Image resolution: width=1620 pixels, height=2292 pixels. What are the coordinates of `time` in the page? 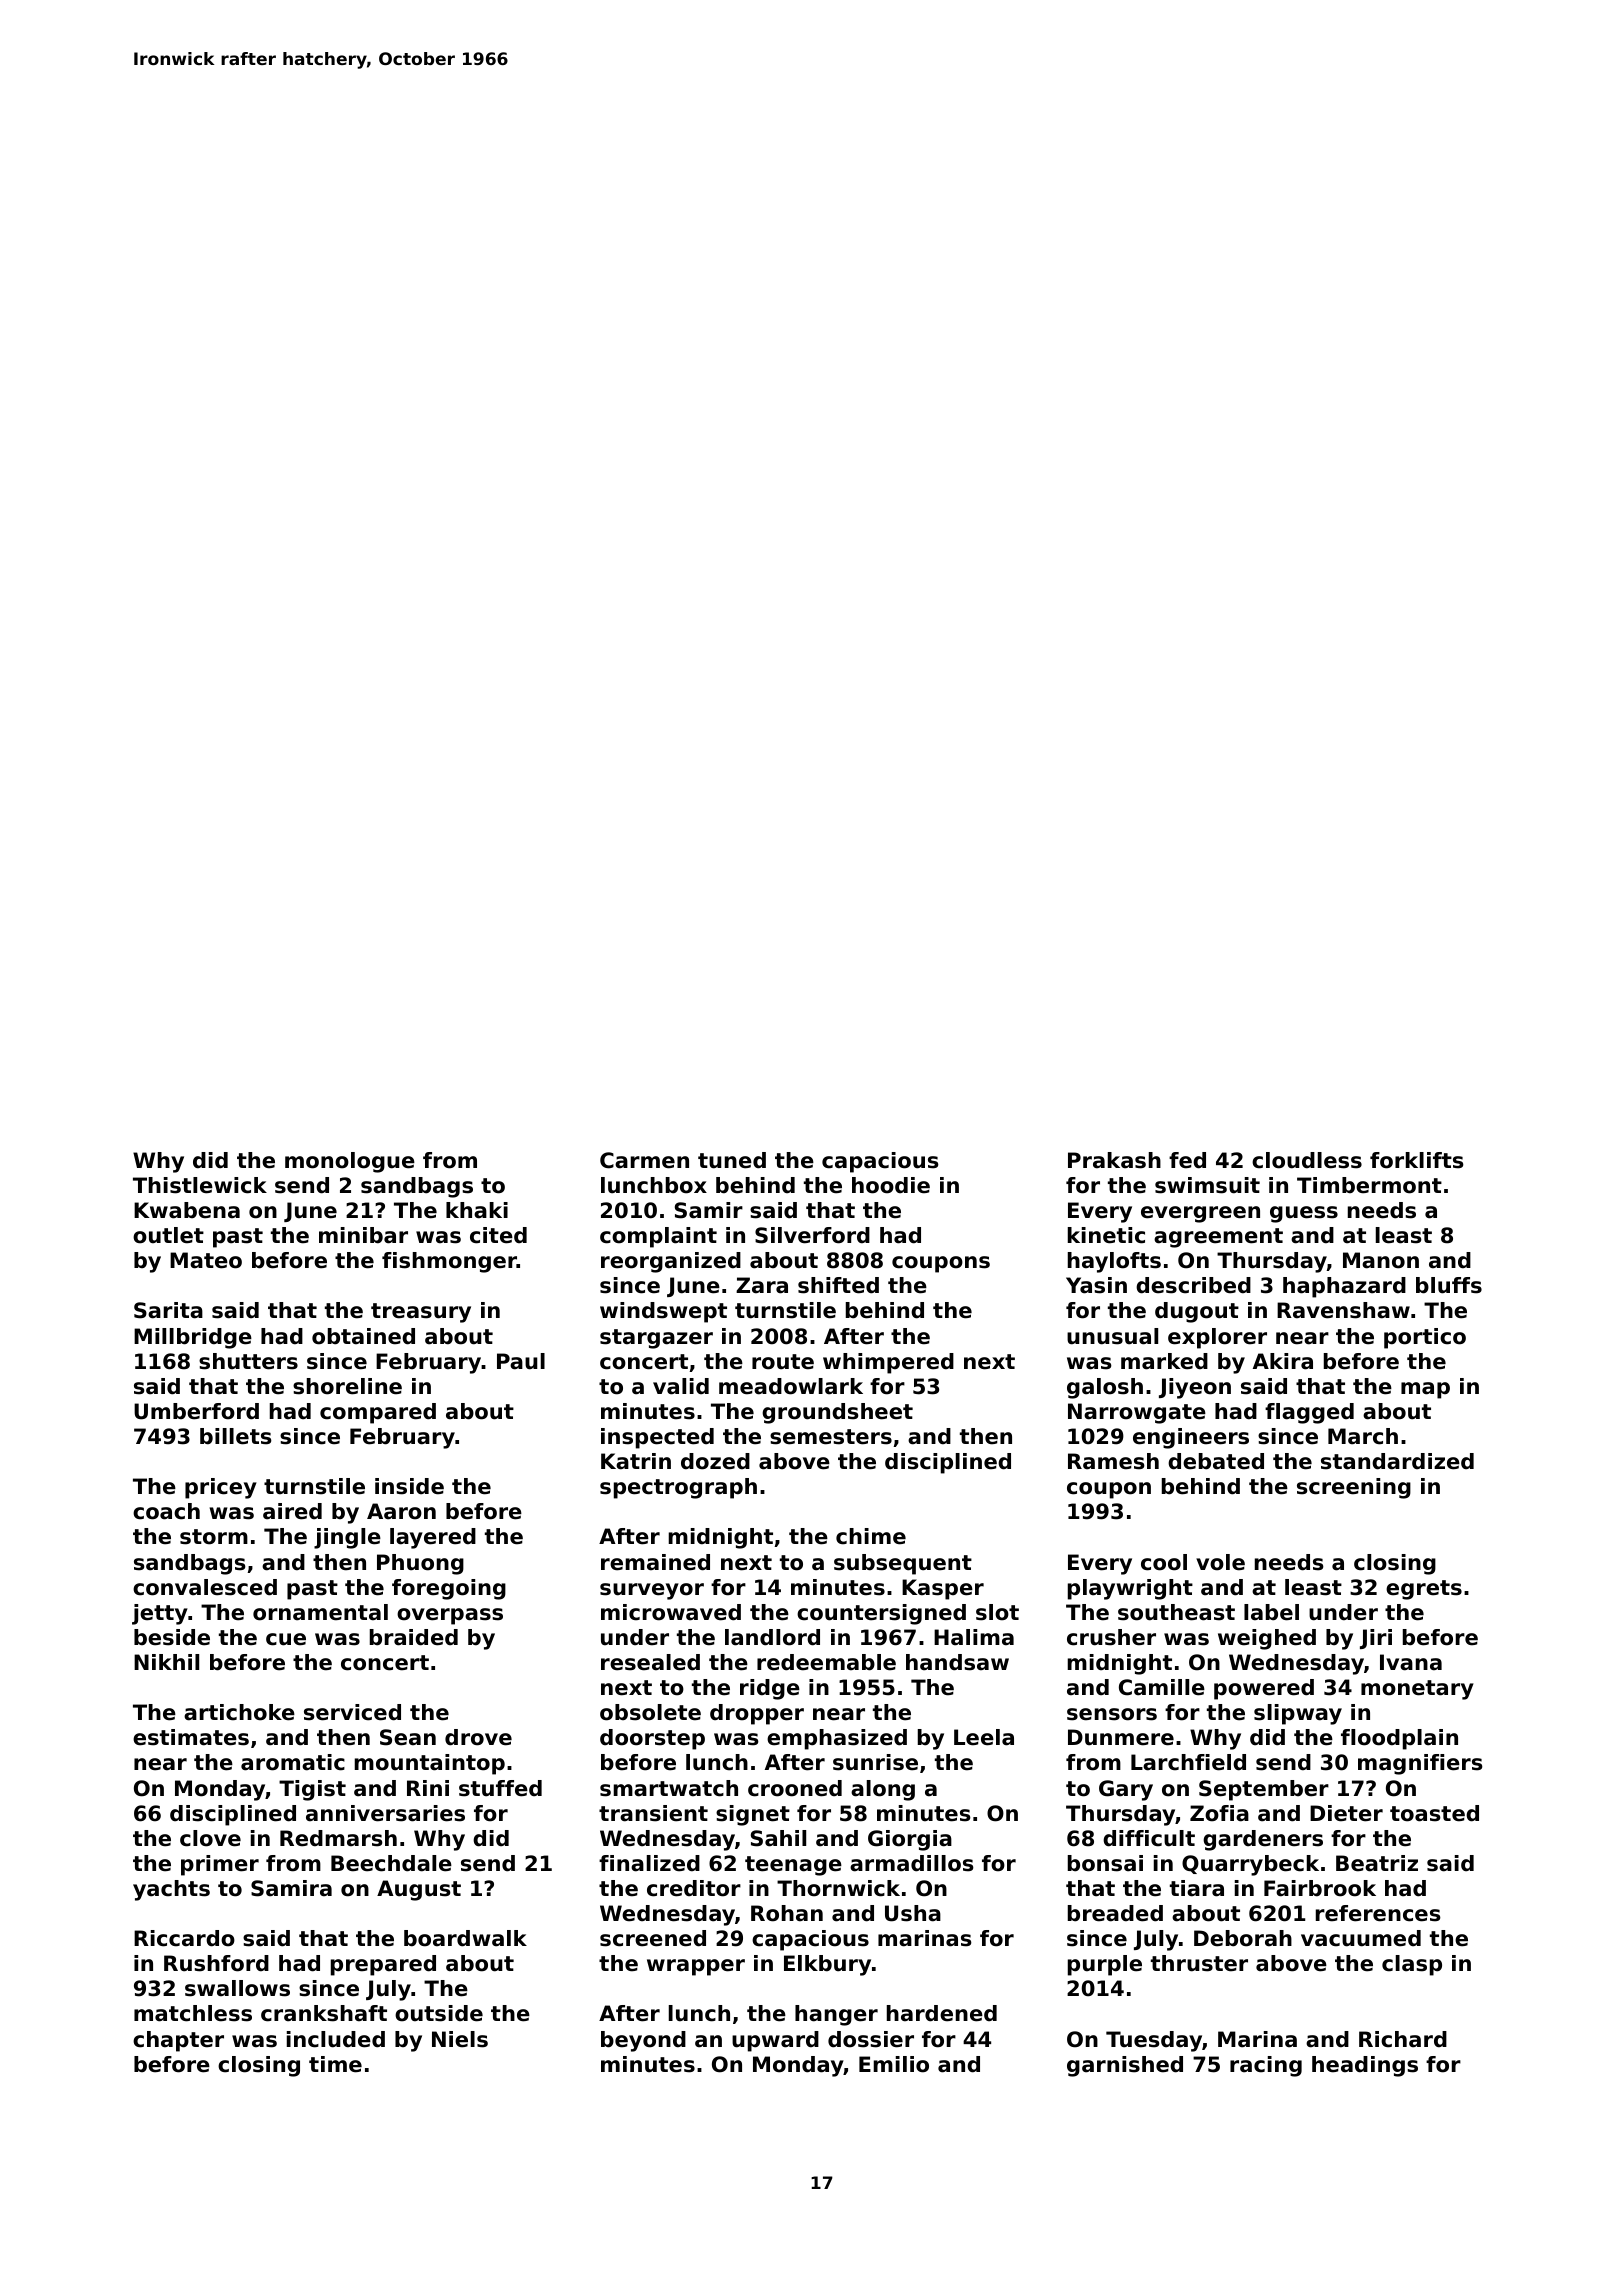 It's located at (335, 2064).
